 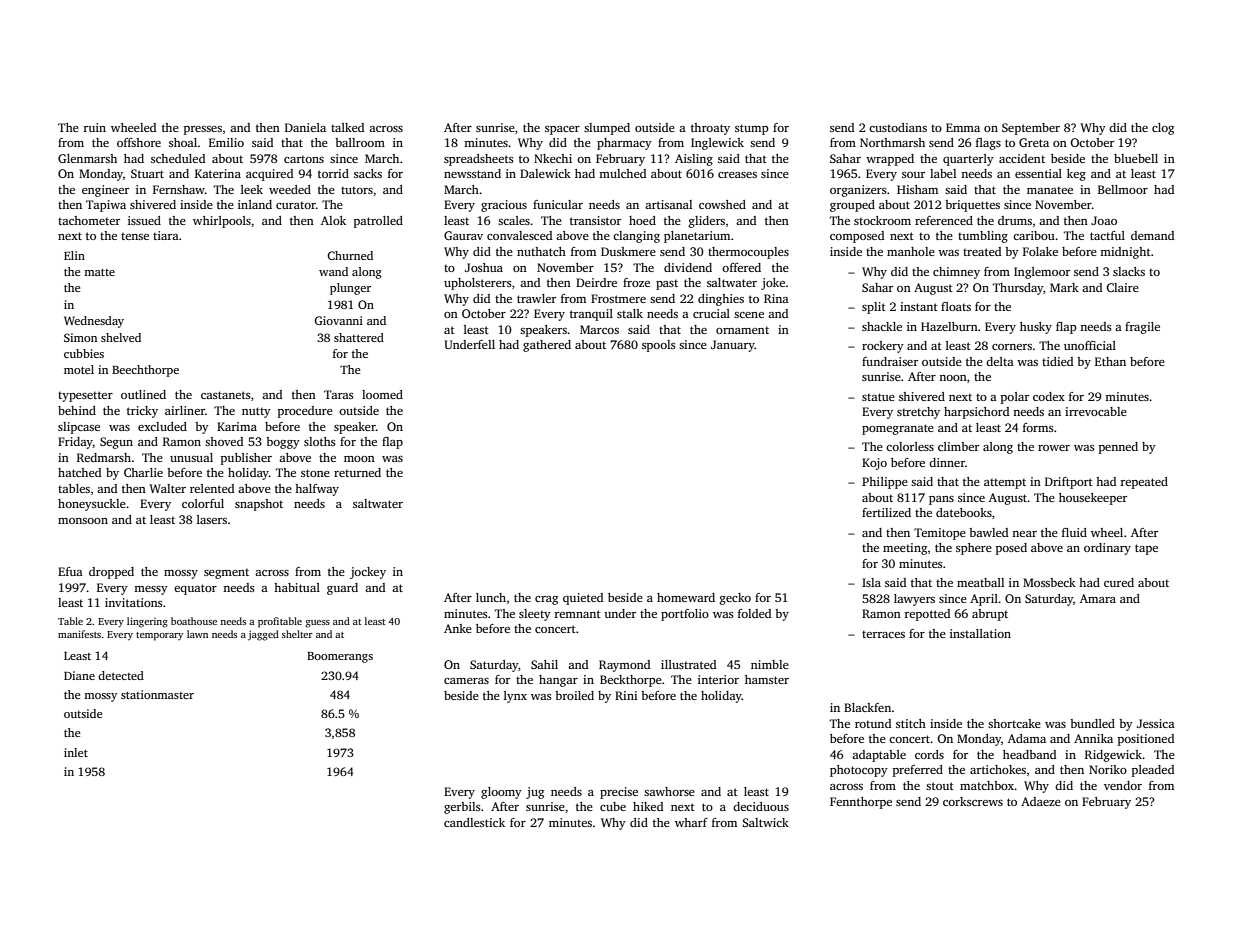 I want to click on jagged, so click(x=263, y=635).
